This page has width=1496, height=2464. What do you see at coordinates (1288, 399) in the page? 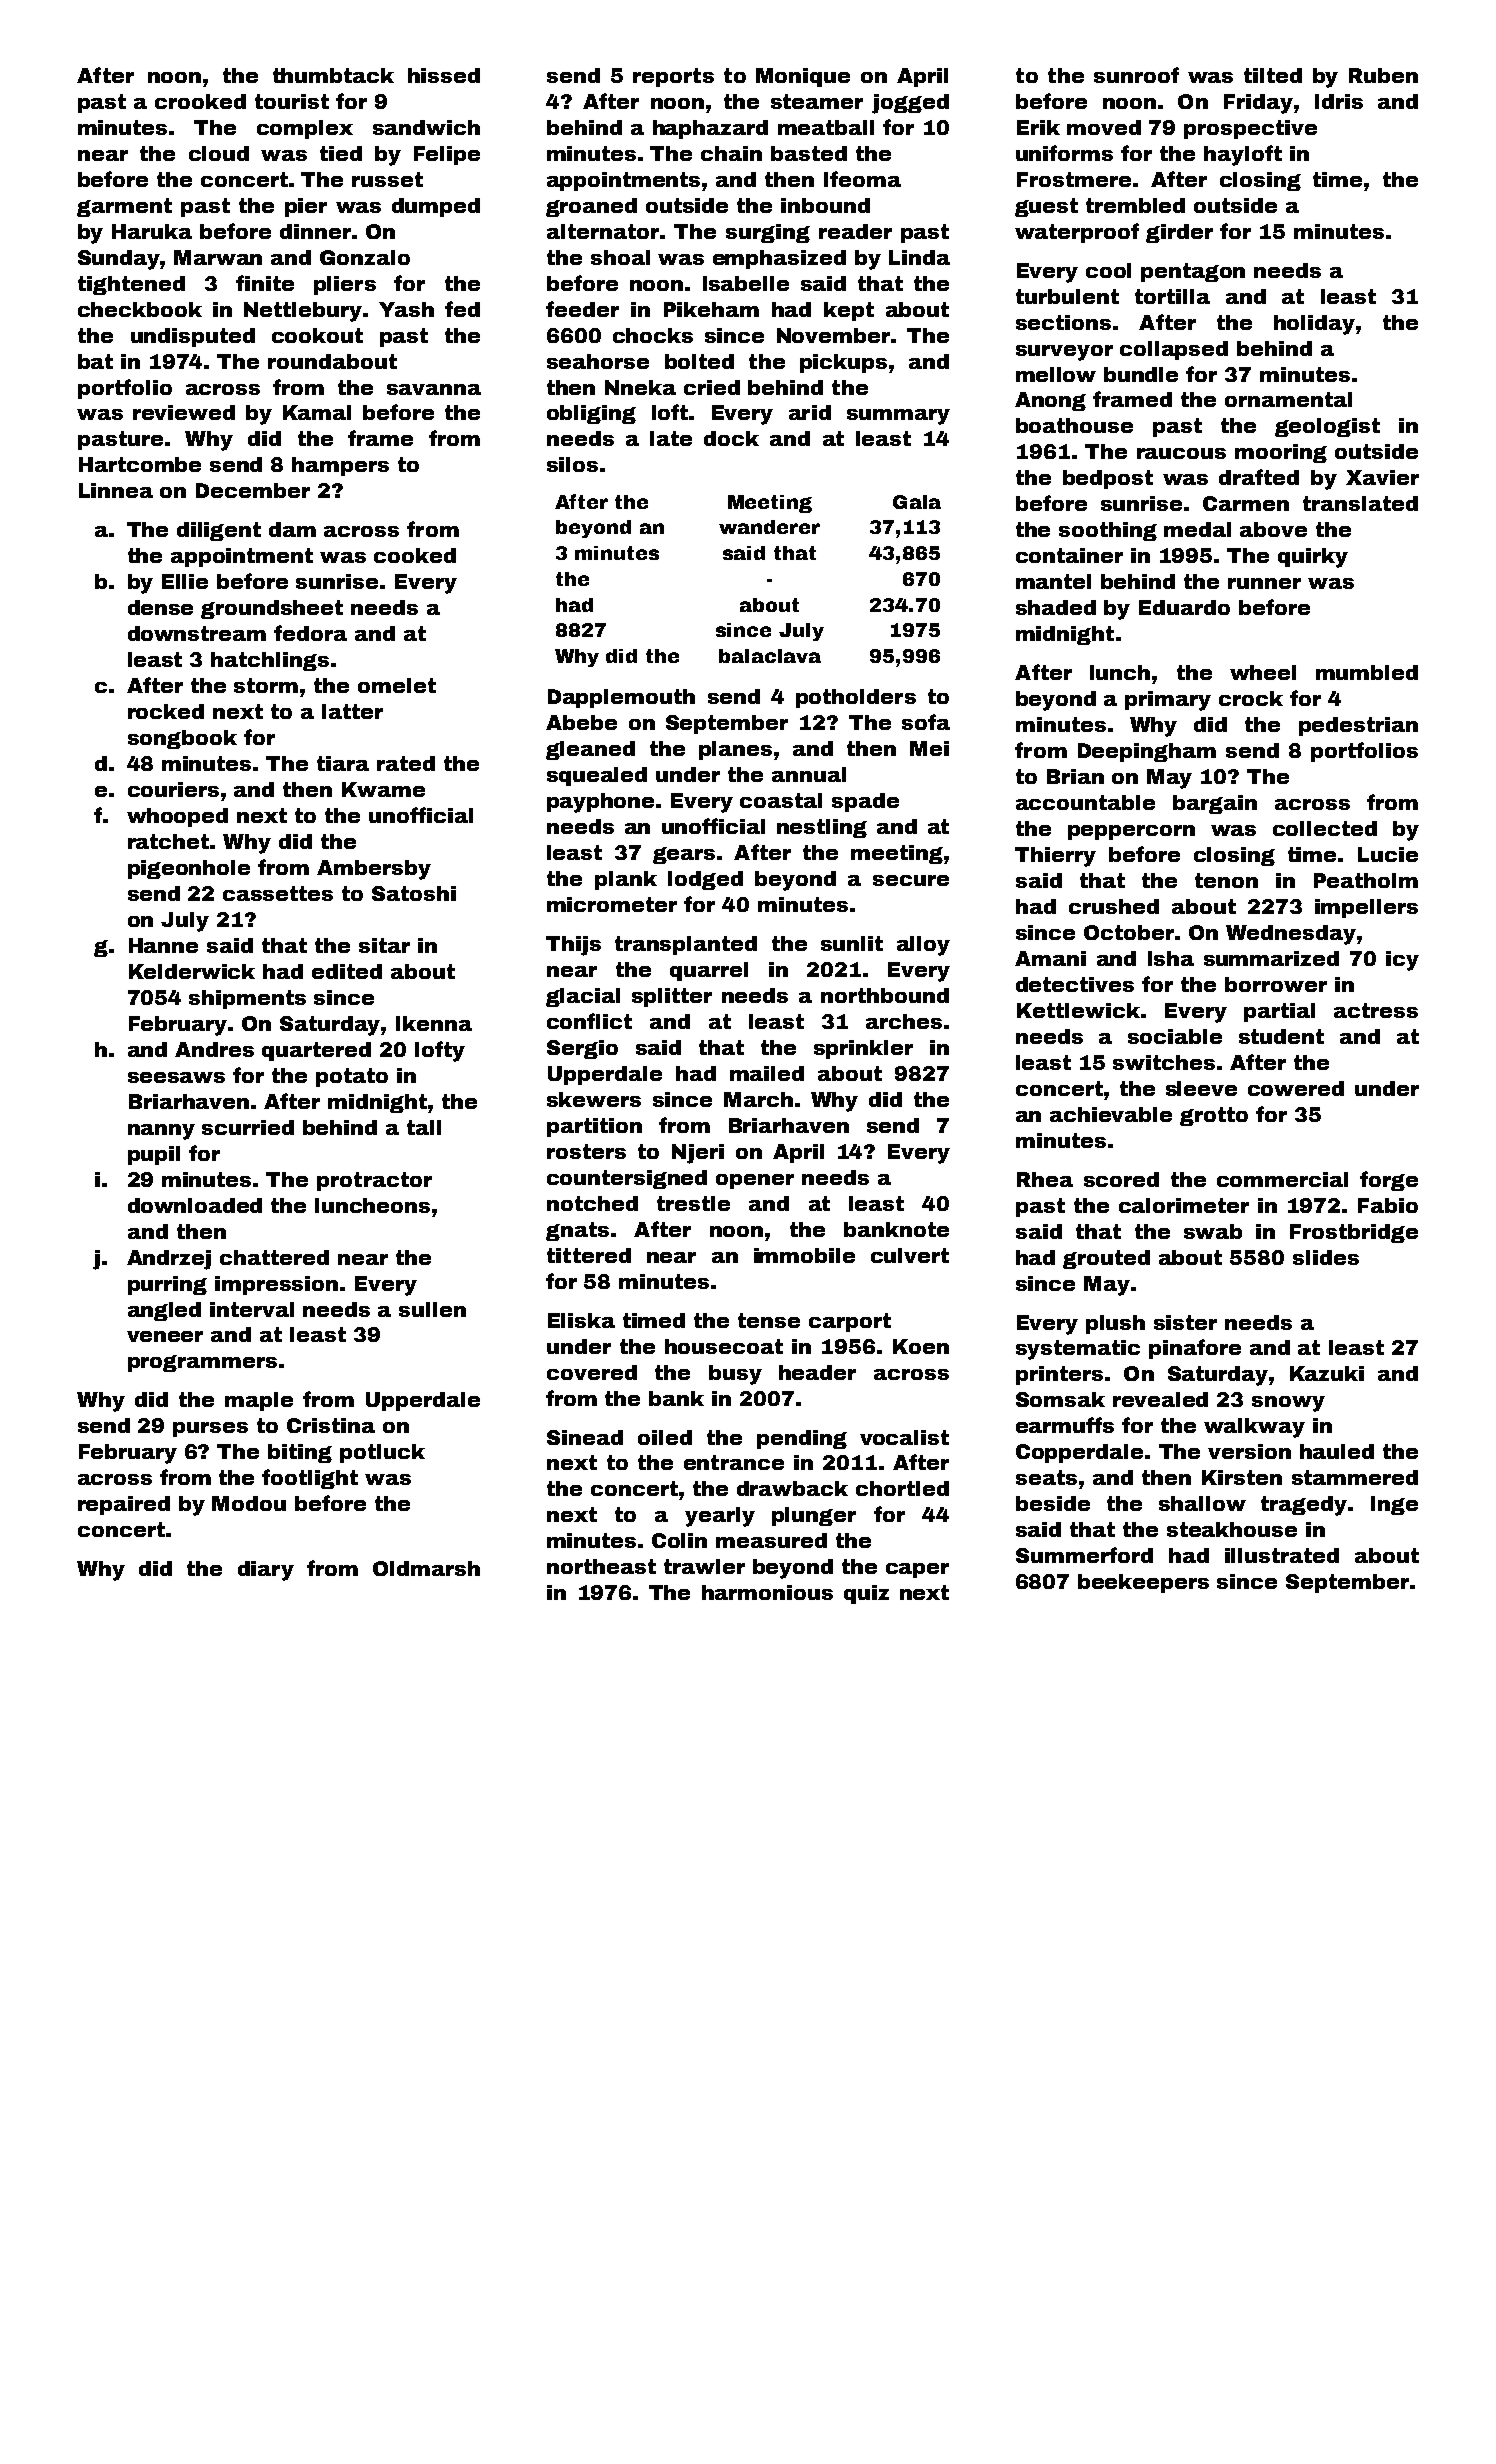
I see `ornamental` at bounding box center [1288, 399].
